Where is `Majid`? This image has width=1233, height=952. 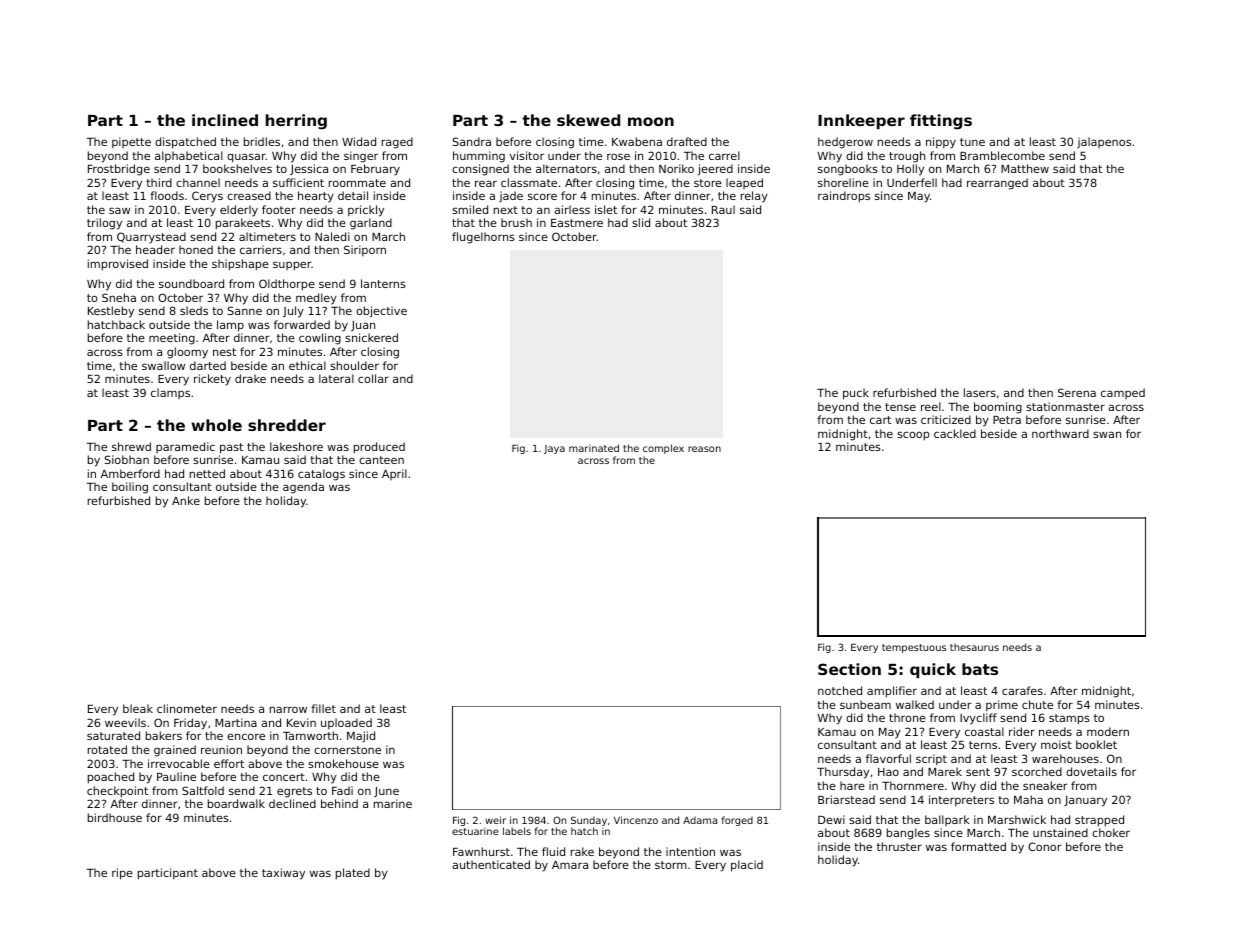
Majid is located at coordinates (361, 736).
